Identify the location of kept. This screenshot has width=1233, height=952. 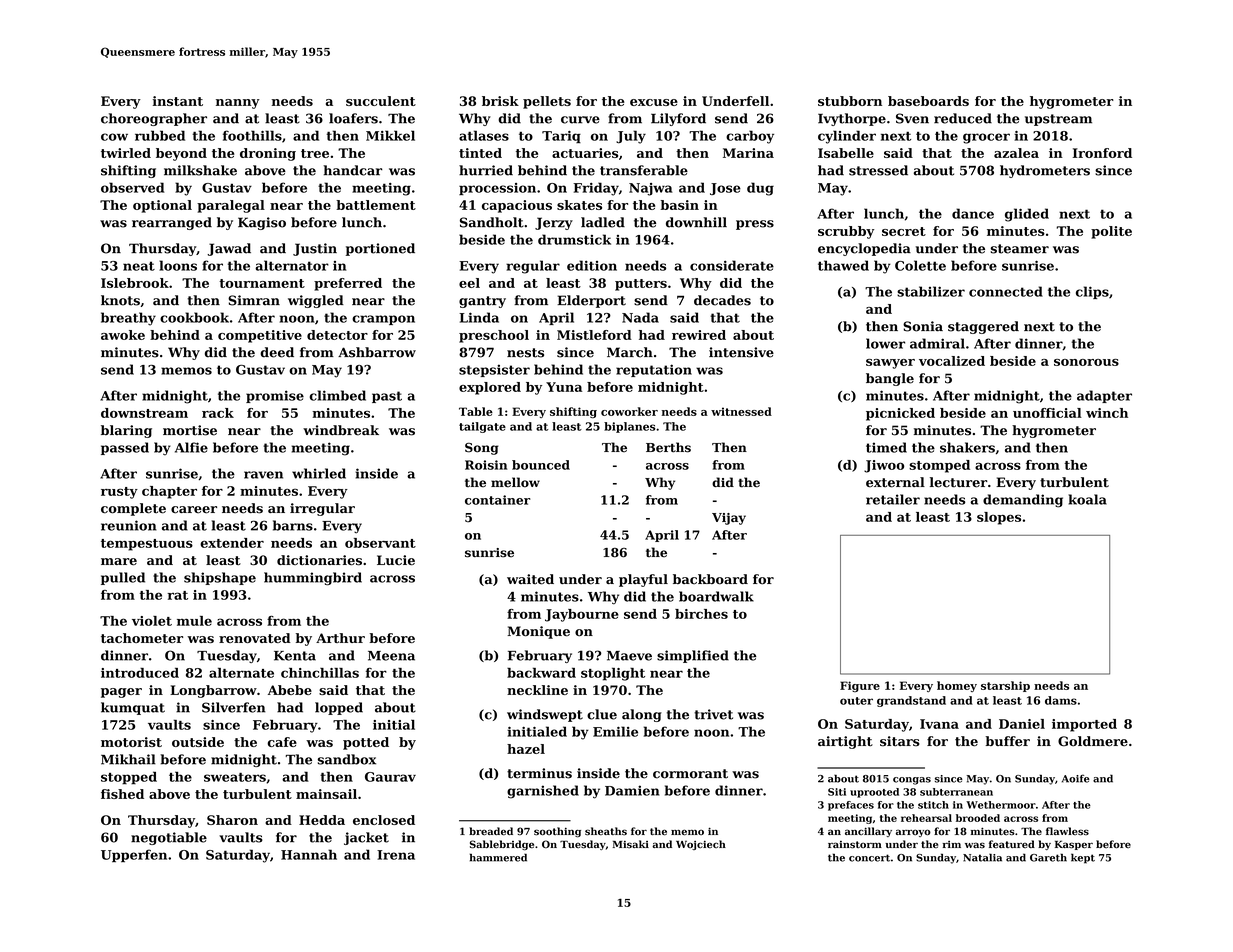
(1083, 858).
